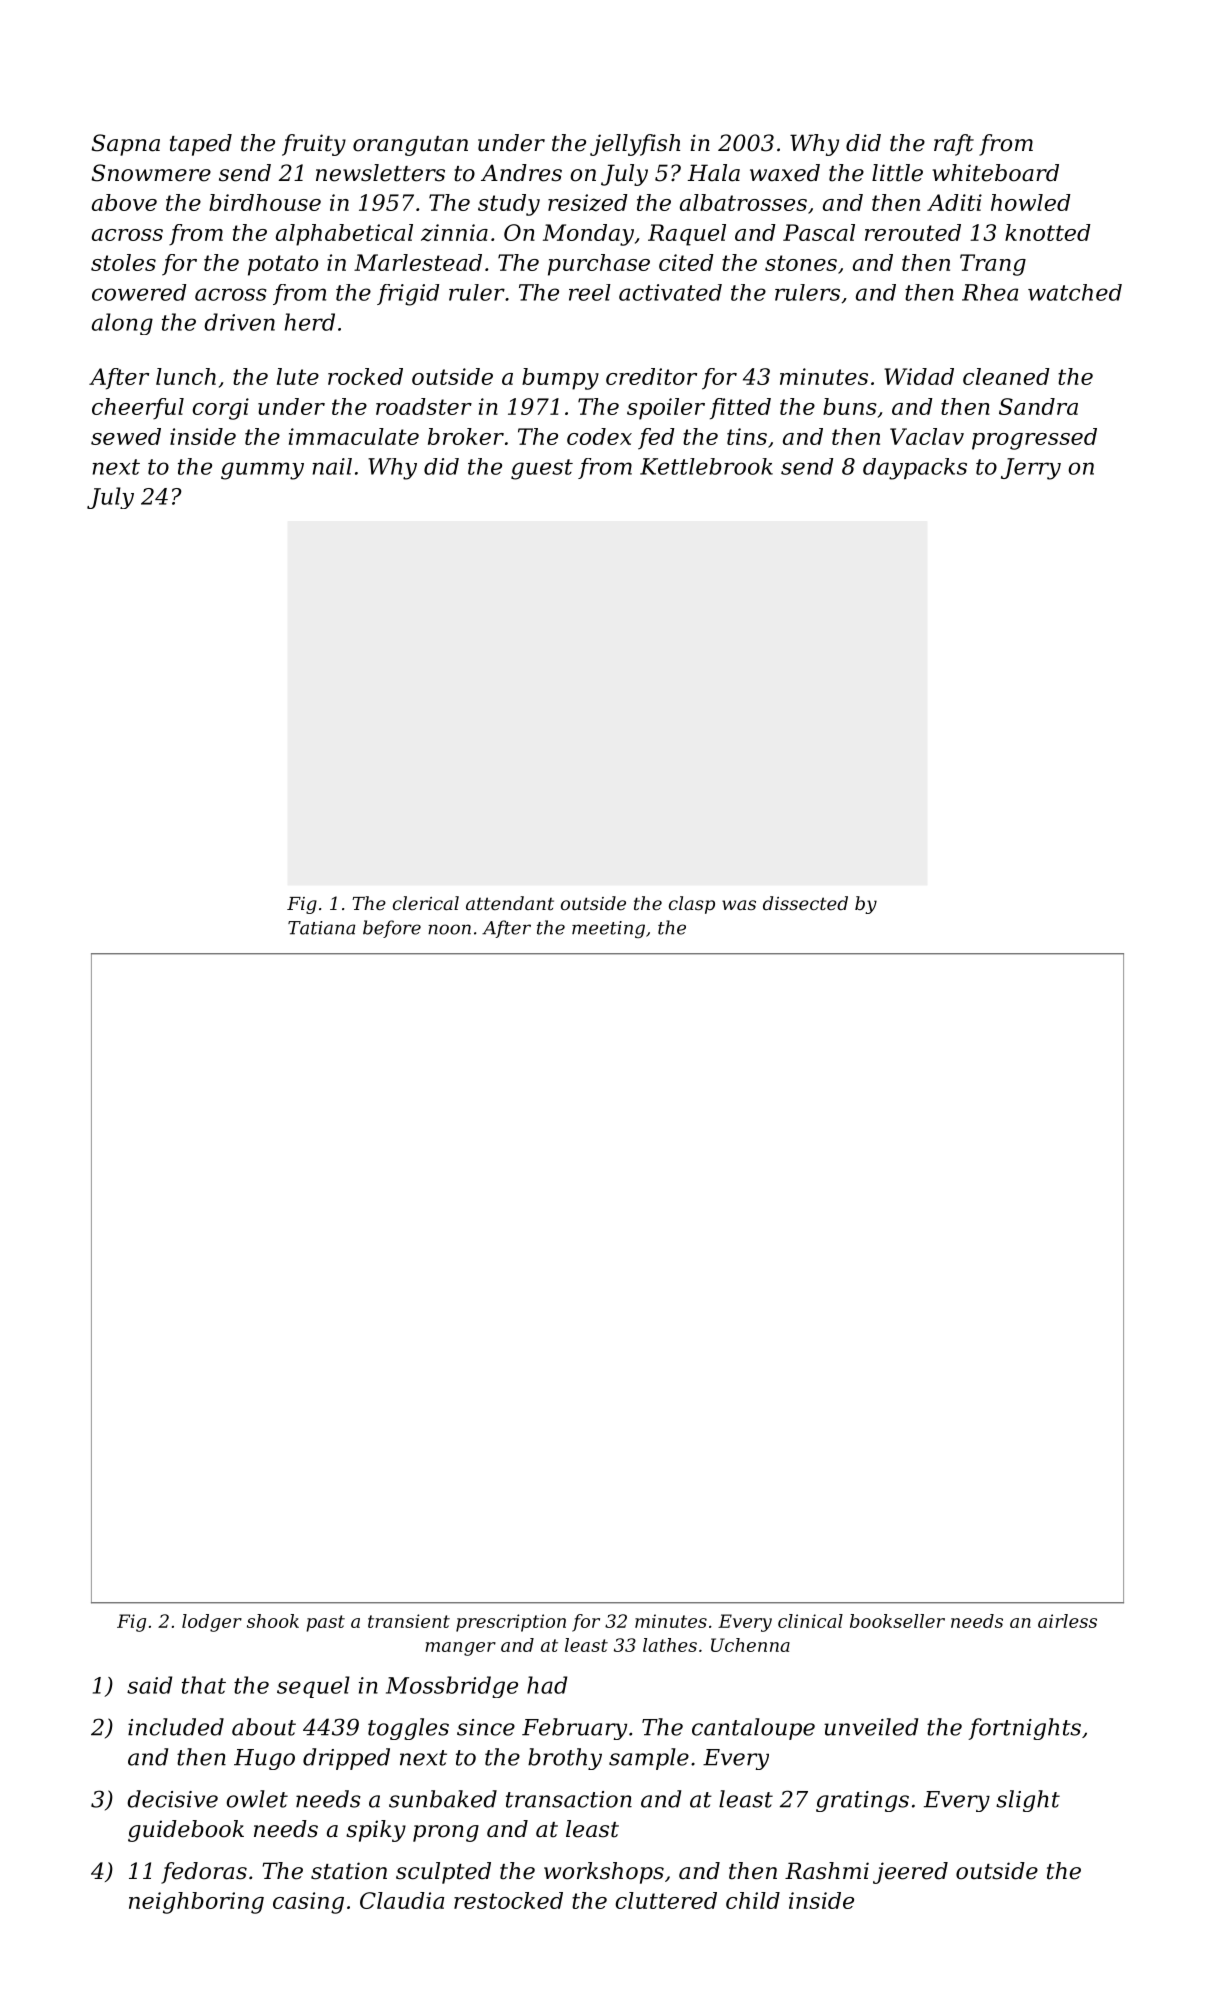  Describe the element at coordinates (850, 406) in the page. I see `buns` at that location.
